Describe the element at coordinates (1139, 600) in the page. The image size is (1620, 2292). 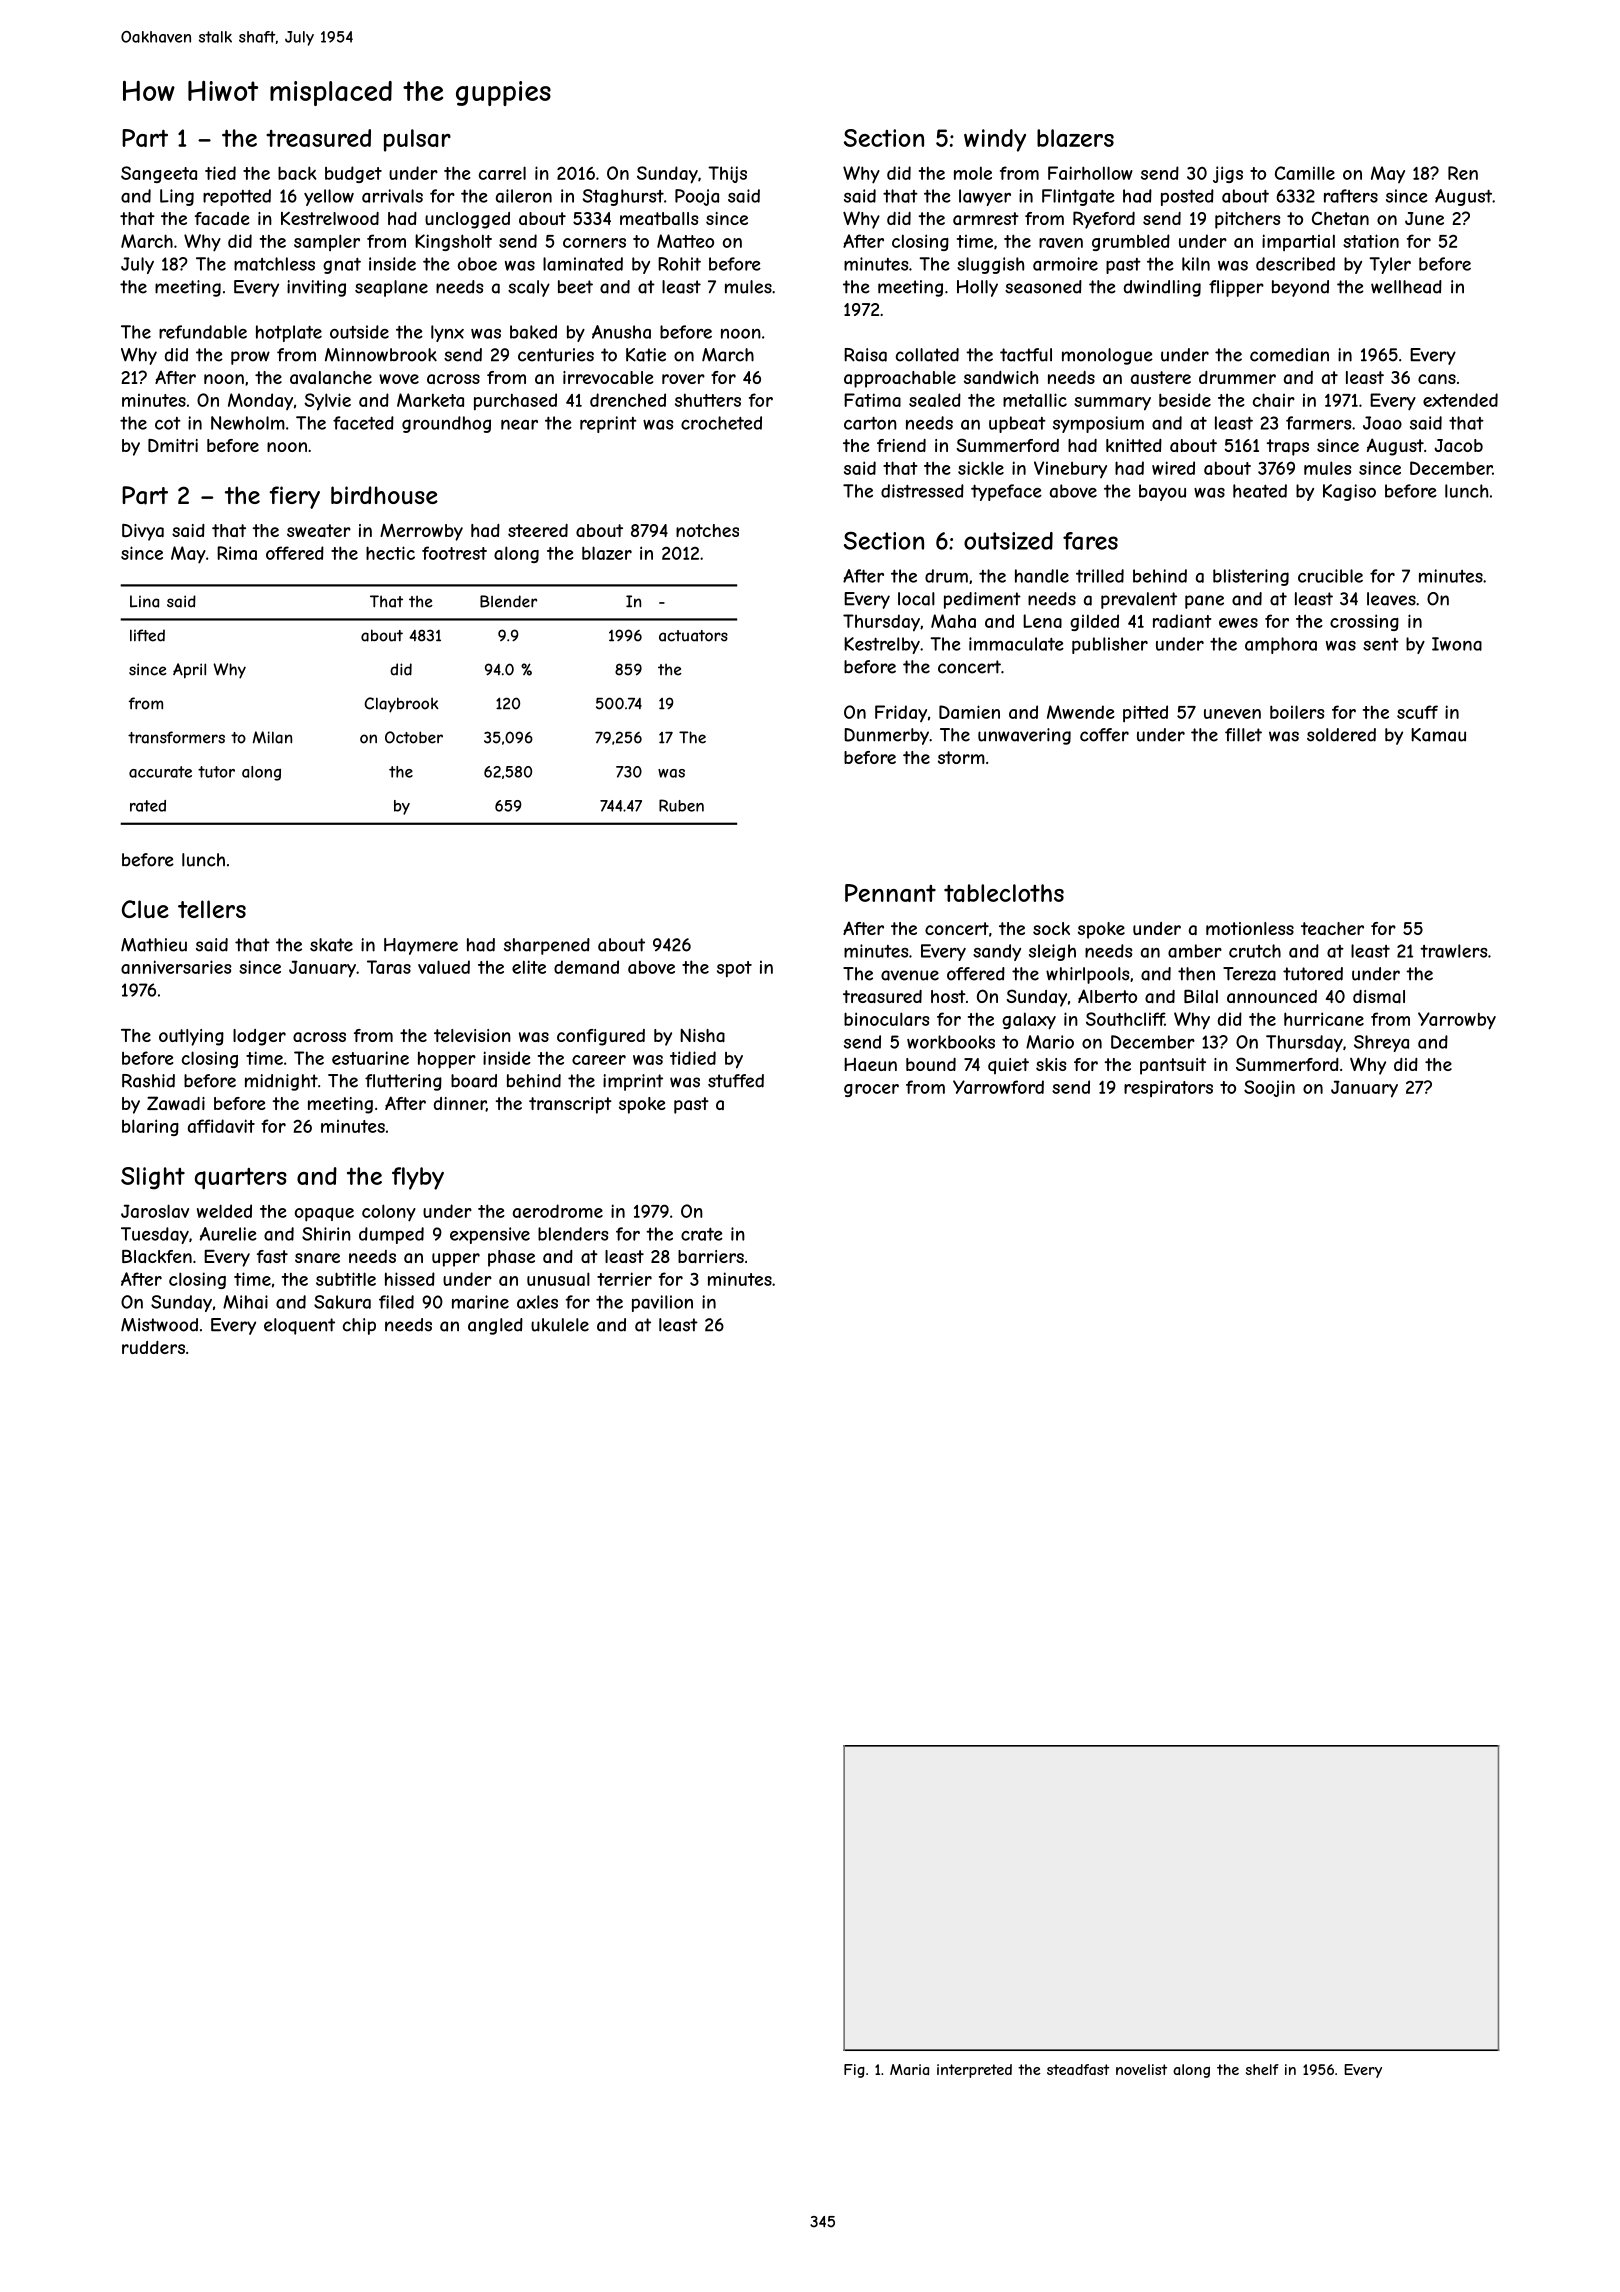
I see `prevalent` at that location.
